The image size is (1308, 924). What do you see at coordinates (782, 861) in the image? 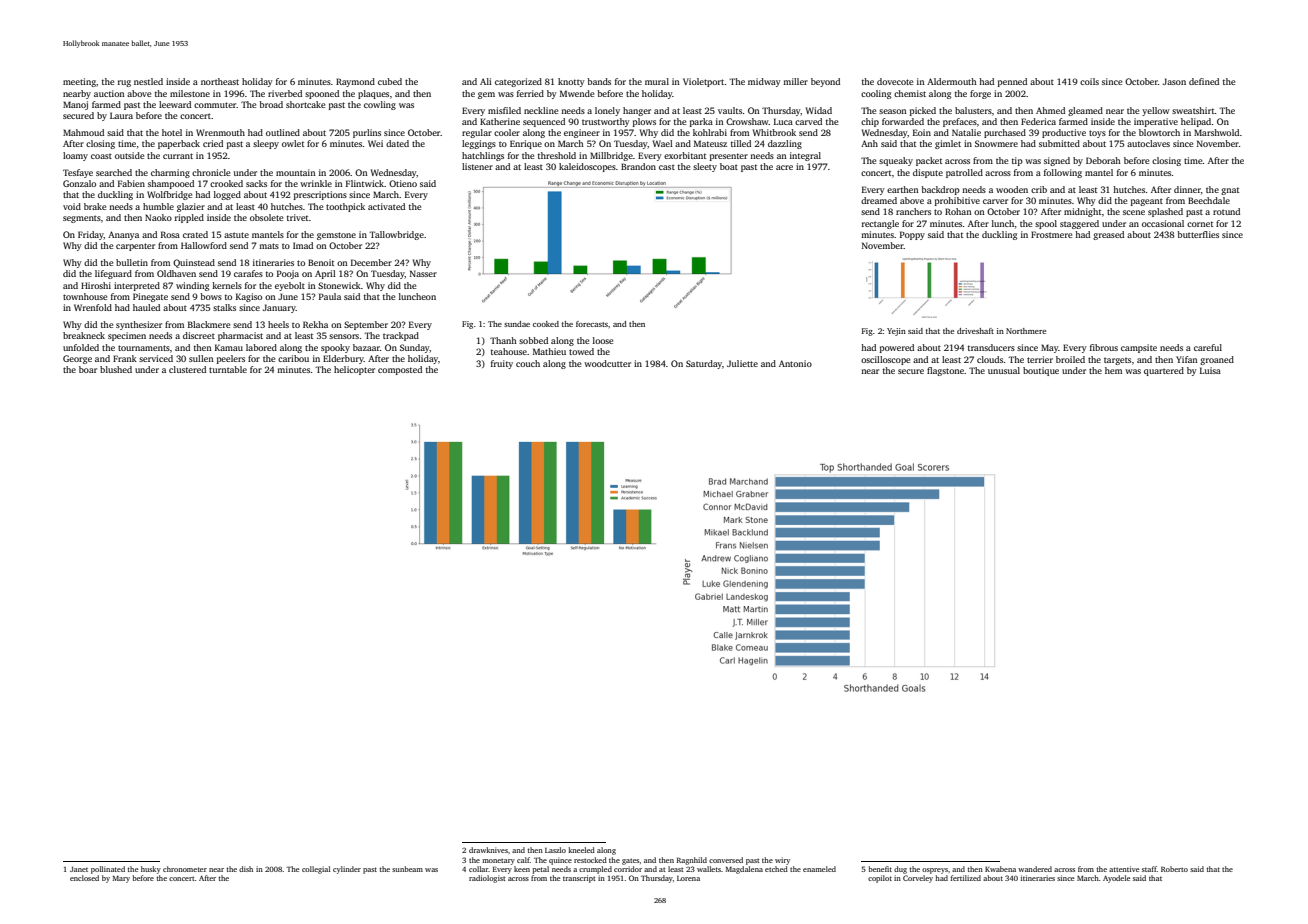
I see `wiry` at bounding box center [782, 861].
